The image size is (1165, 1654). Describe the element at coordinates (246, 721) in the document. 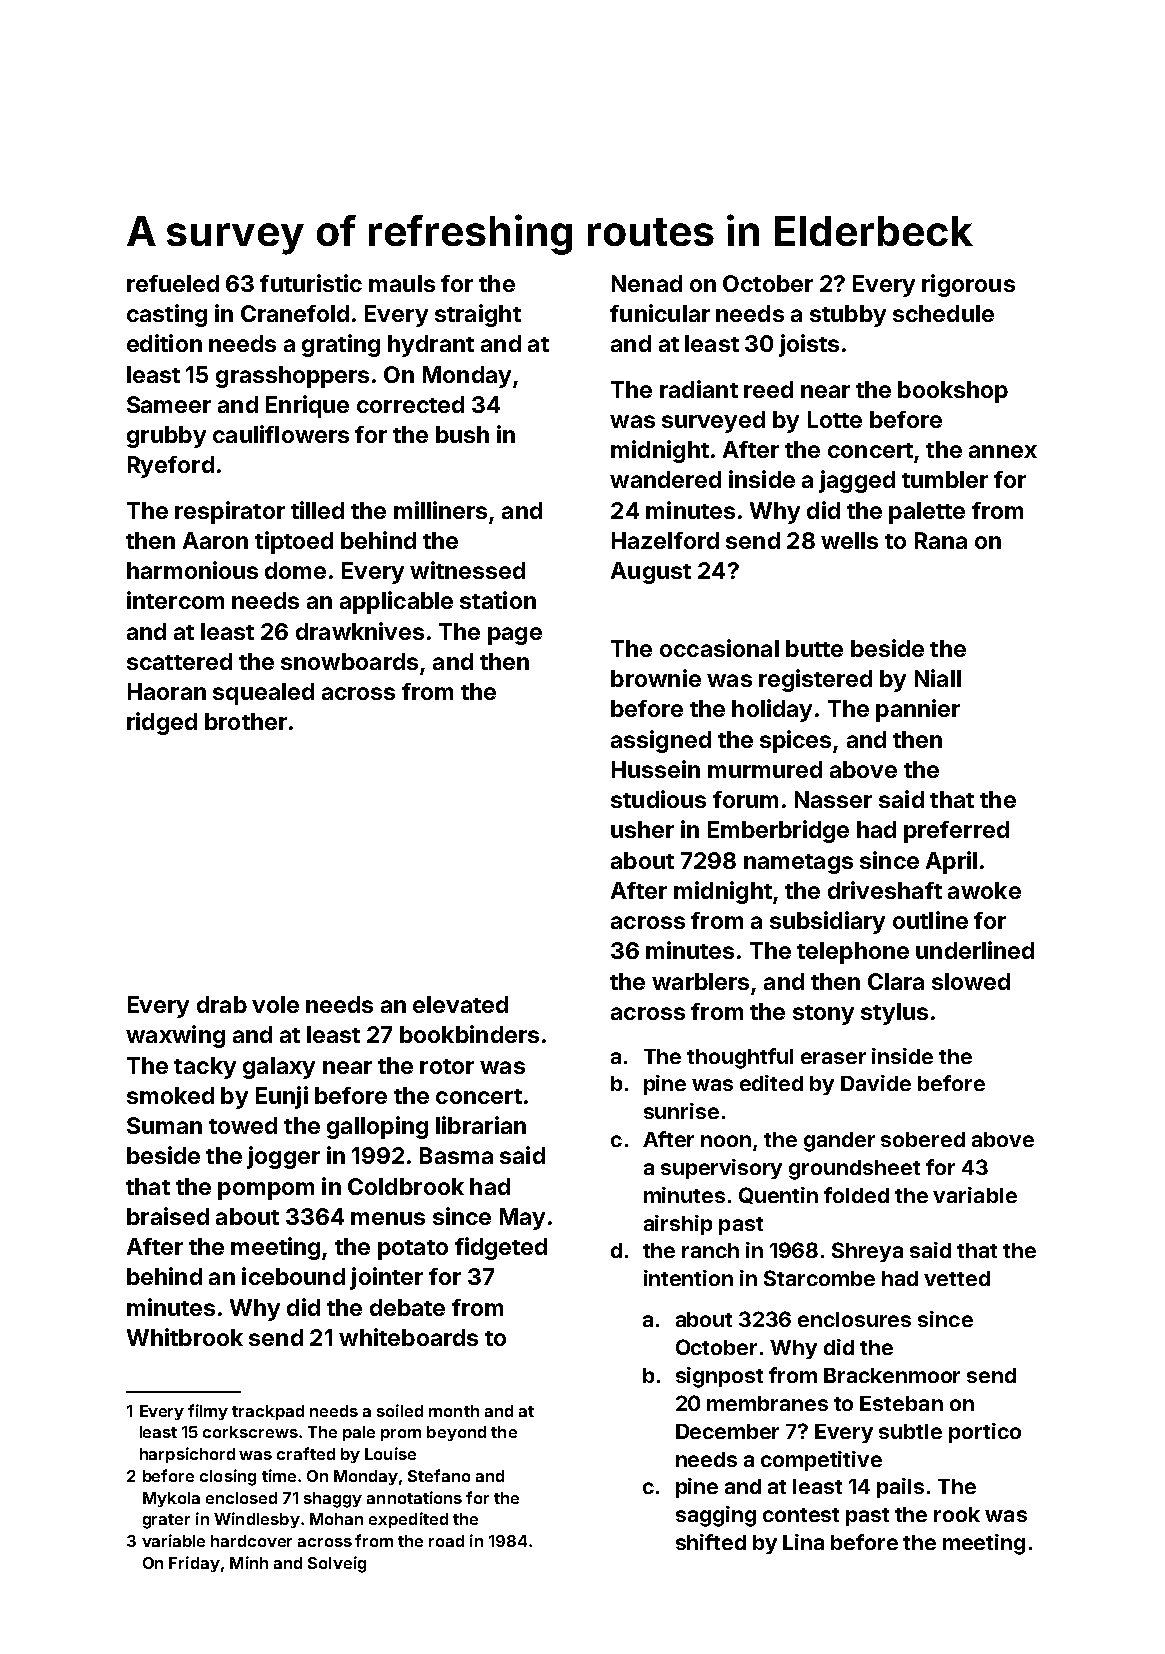

I see `brother` at that location.
